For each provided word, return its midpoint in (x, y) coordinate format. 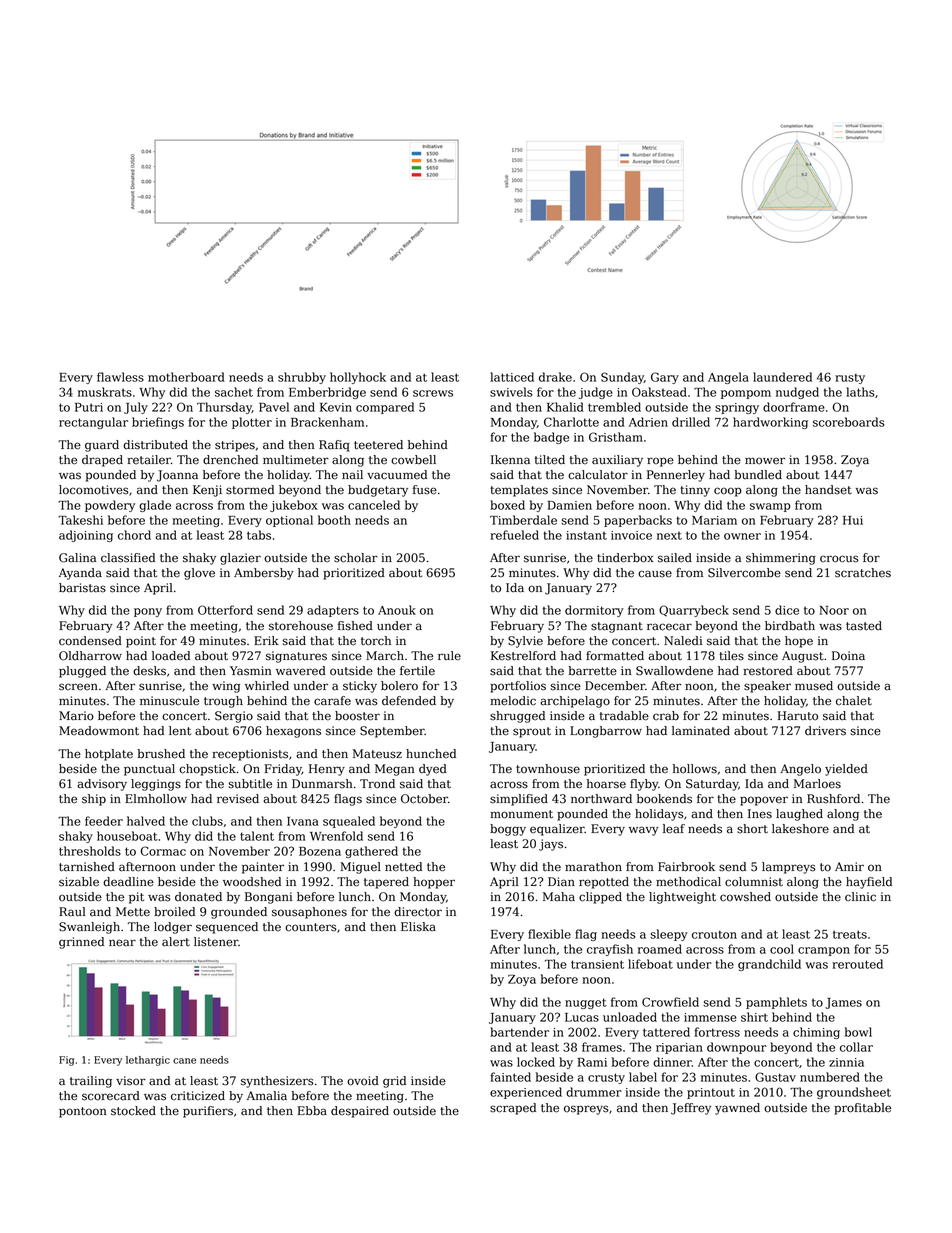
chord (134, 535)
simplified (519, 800)
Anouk (397, 610)
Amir (849, 866)
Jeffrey (691, 1109)
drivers (825, 731)
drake (555, 377)
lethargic (148, 1061)
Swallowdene (674, 671)
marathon (593, 867)
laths (860, 392)
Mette (133, 912)
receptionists (250, 755)
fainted (510, 1077)
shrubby (302, 378)
